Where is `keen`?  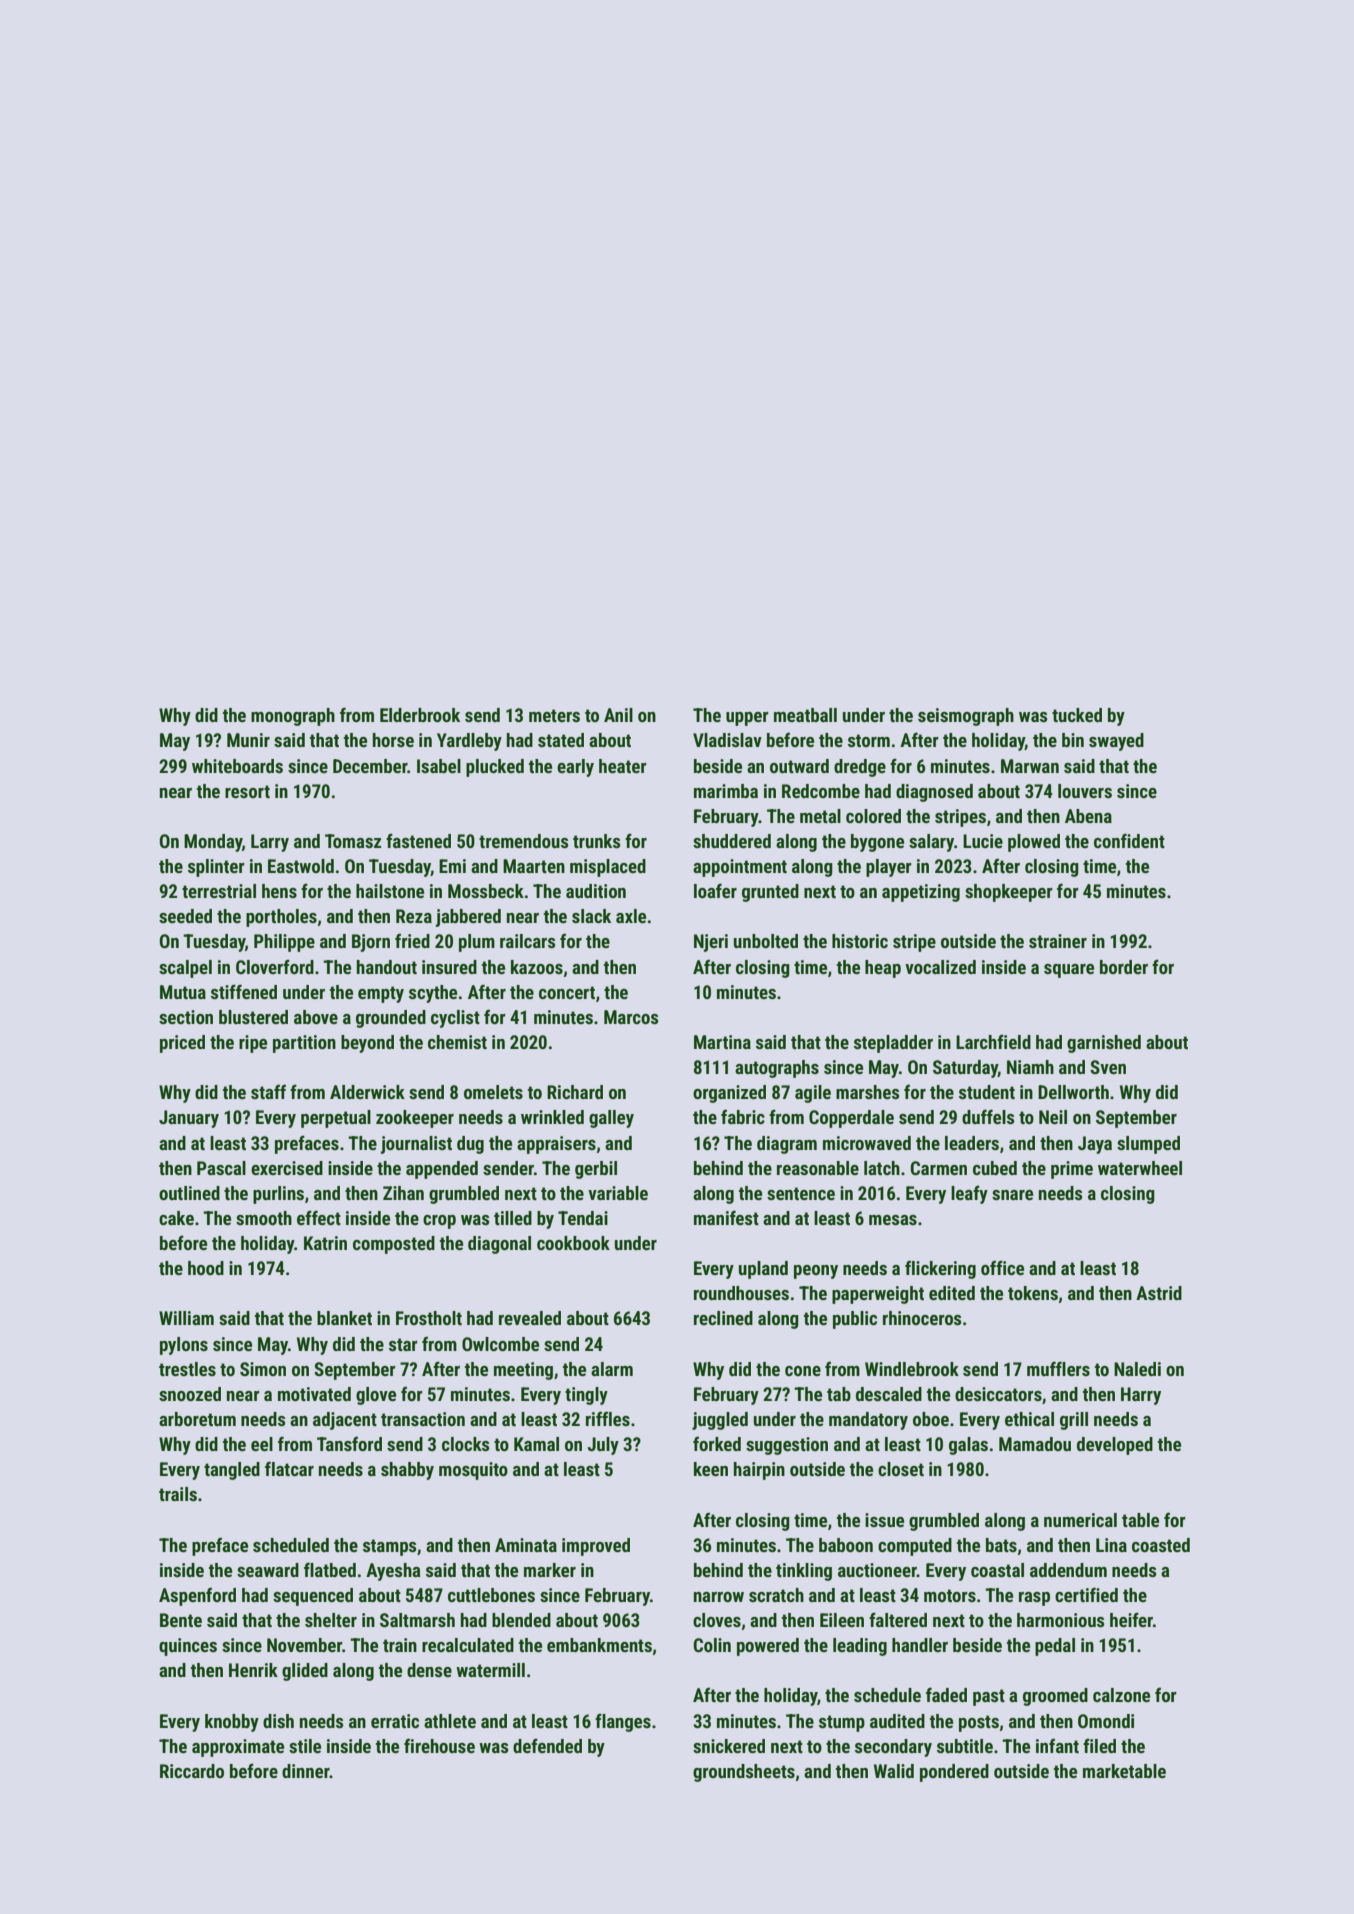 keen is located at coordinates (711, 1469).
